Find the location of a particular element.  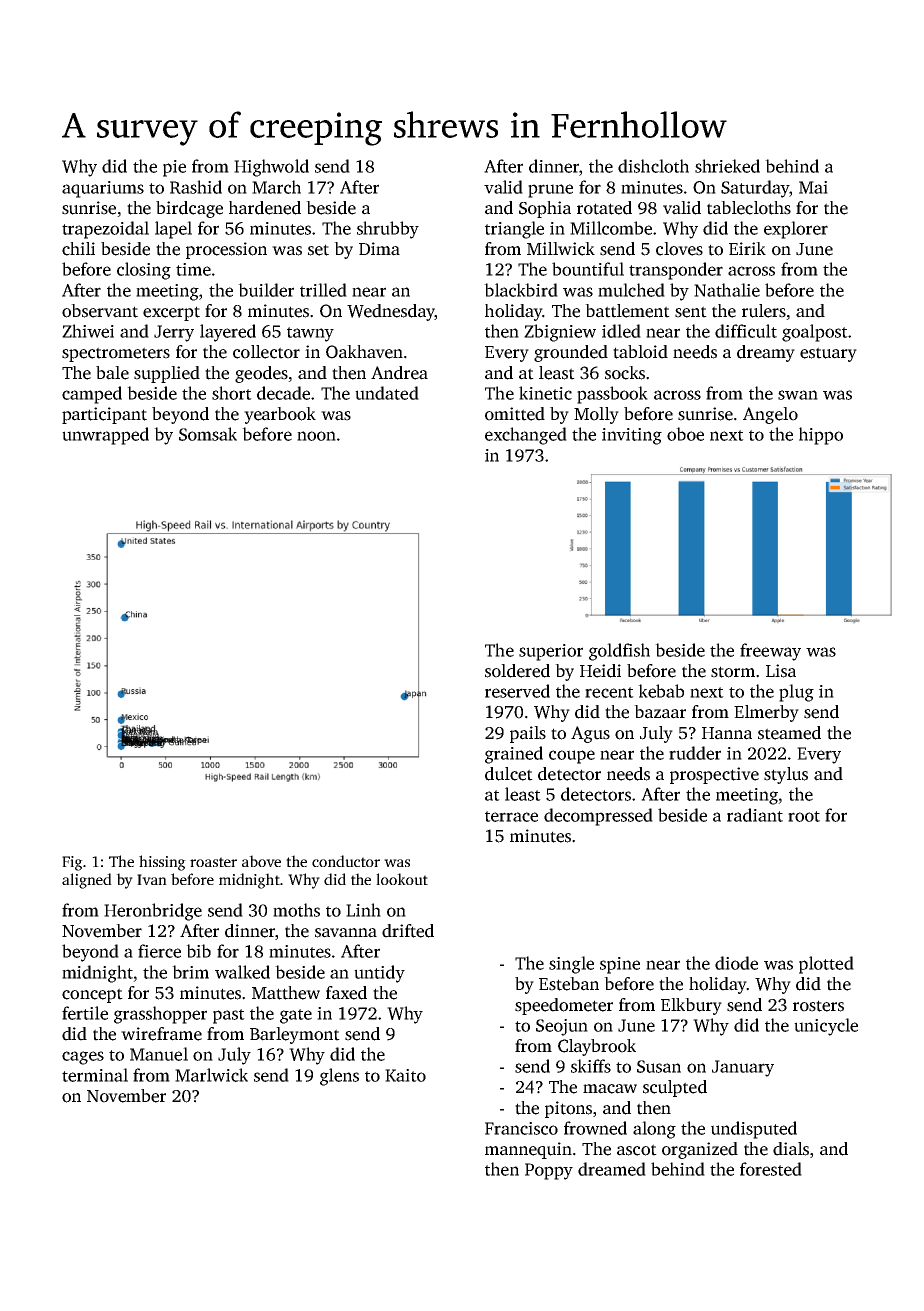

aquariums is located at coordinates (103, 189).
